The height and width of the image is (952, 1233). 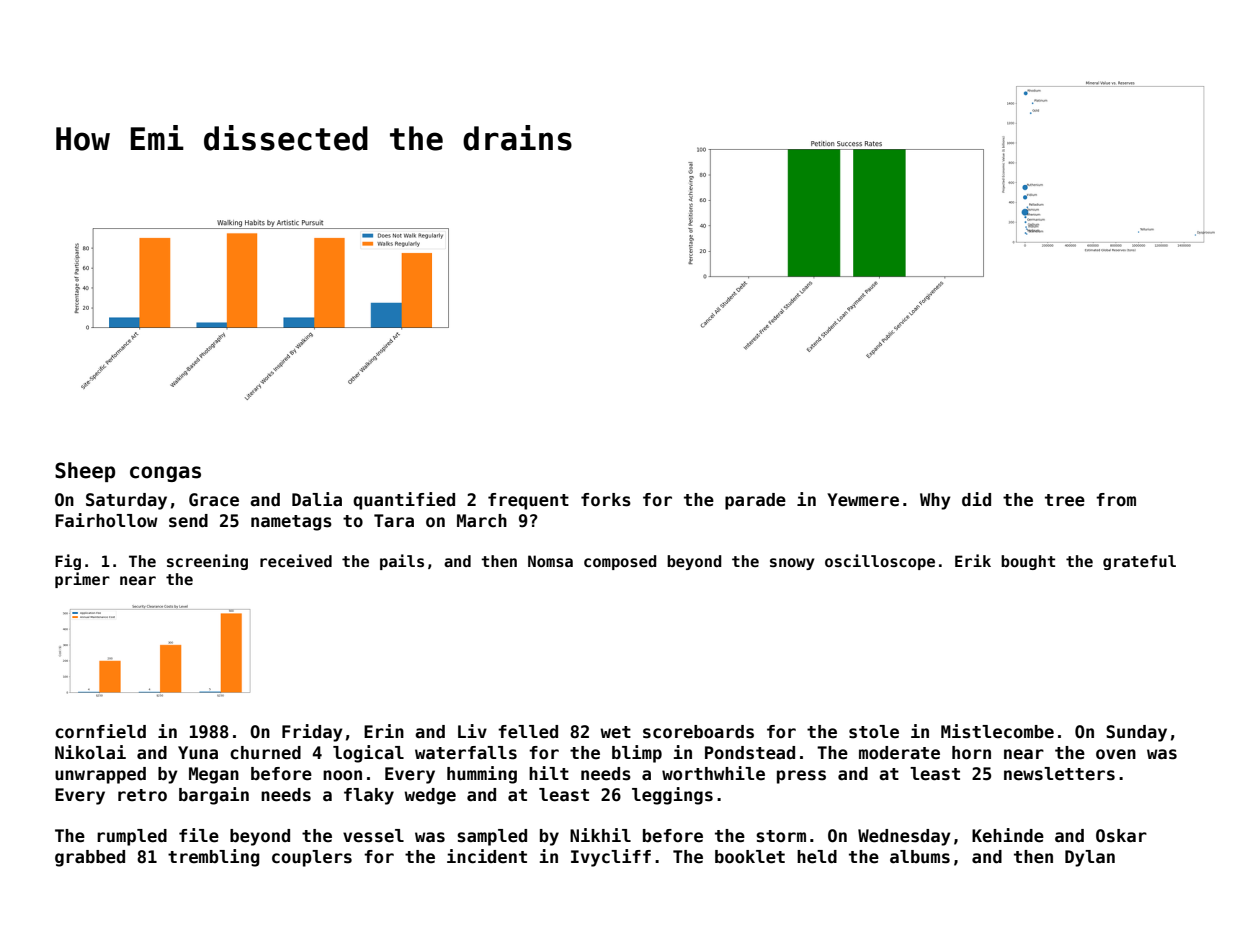 I want to click on received, so click(x=296, y=560).
